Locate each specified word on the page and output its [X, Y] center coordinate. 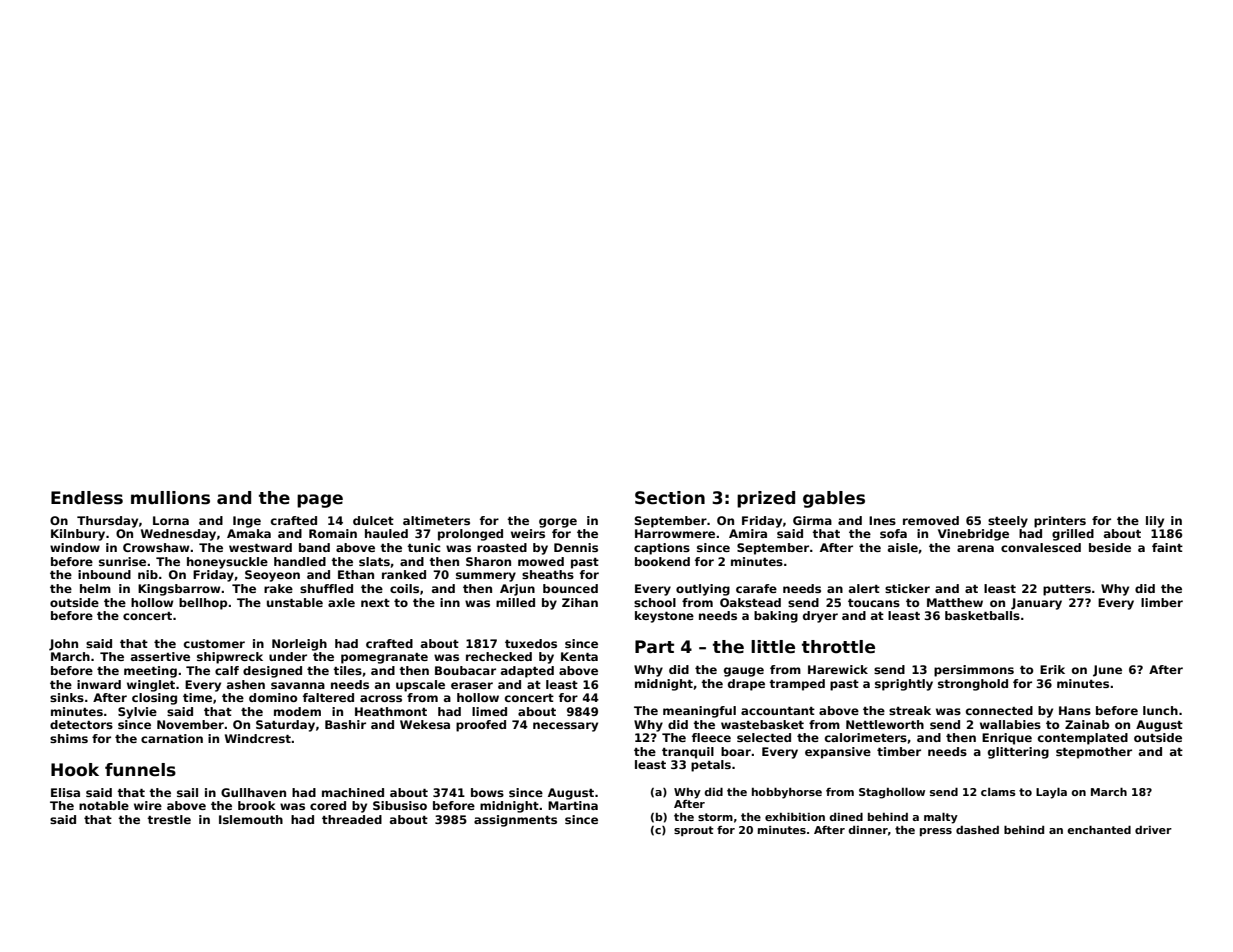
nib [148, 574]
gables [834, 499]
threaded [352, 819]
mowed [541, 561]
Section [670, 498]
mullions [170, 498]
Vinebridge [973, 535]
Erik [1052, 669]
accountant [778, 711]
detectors [81, 724]
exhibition [795, 817]
